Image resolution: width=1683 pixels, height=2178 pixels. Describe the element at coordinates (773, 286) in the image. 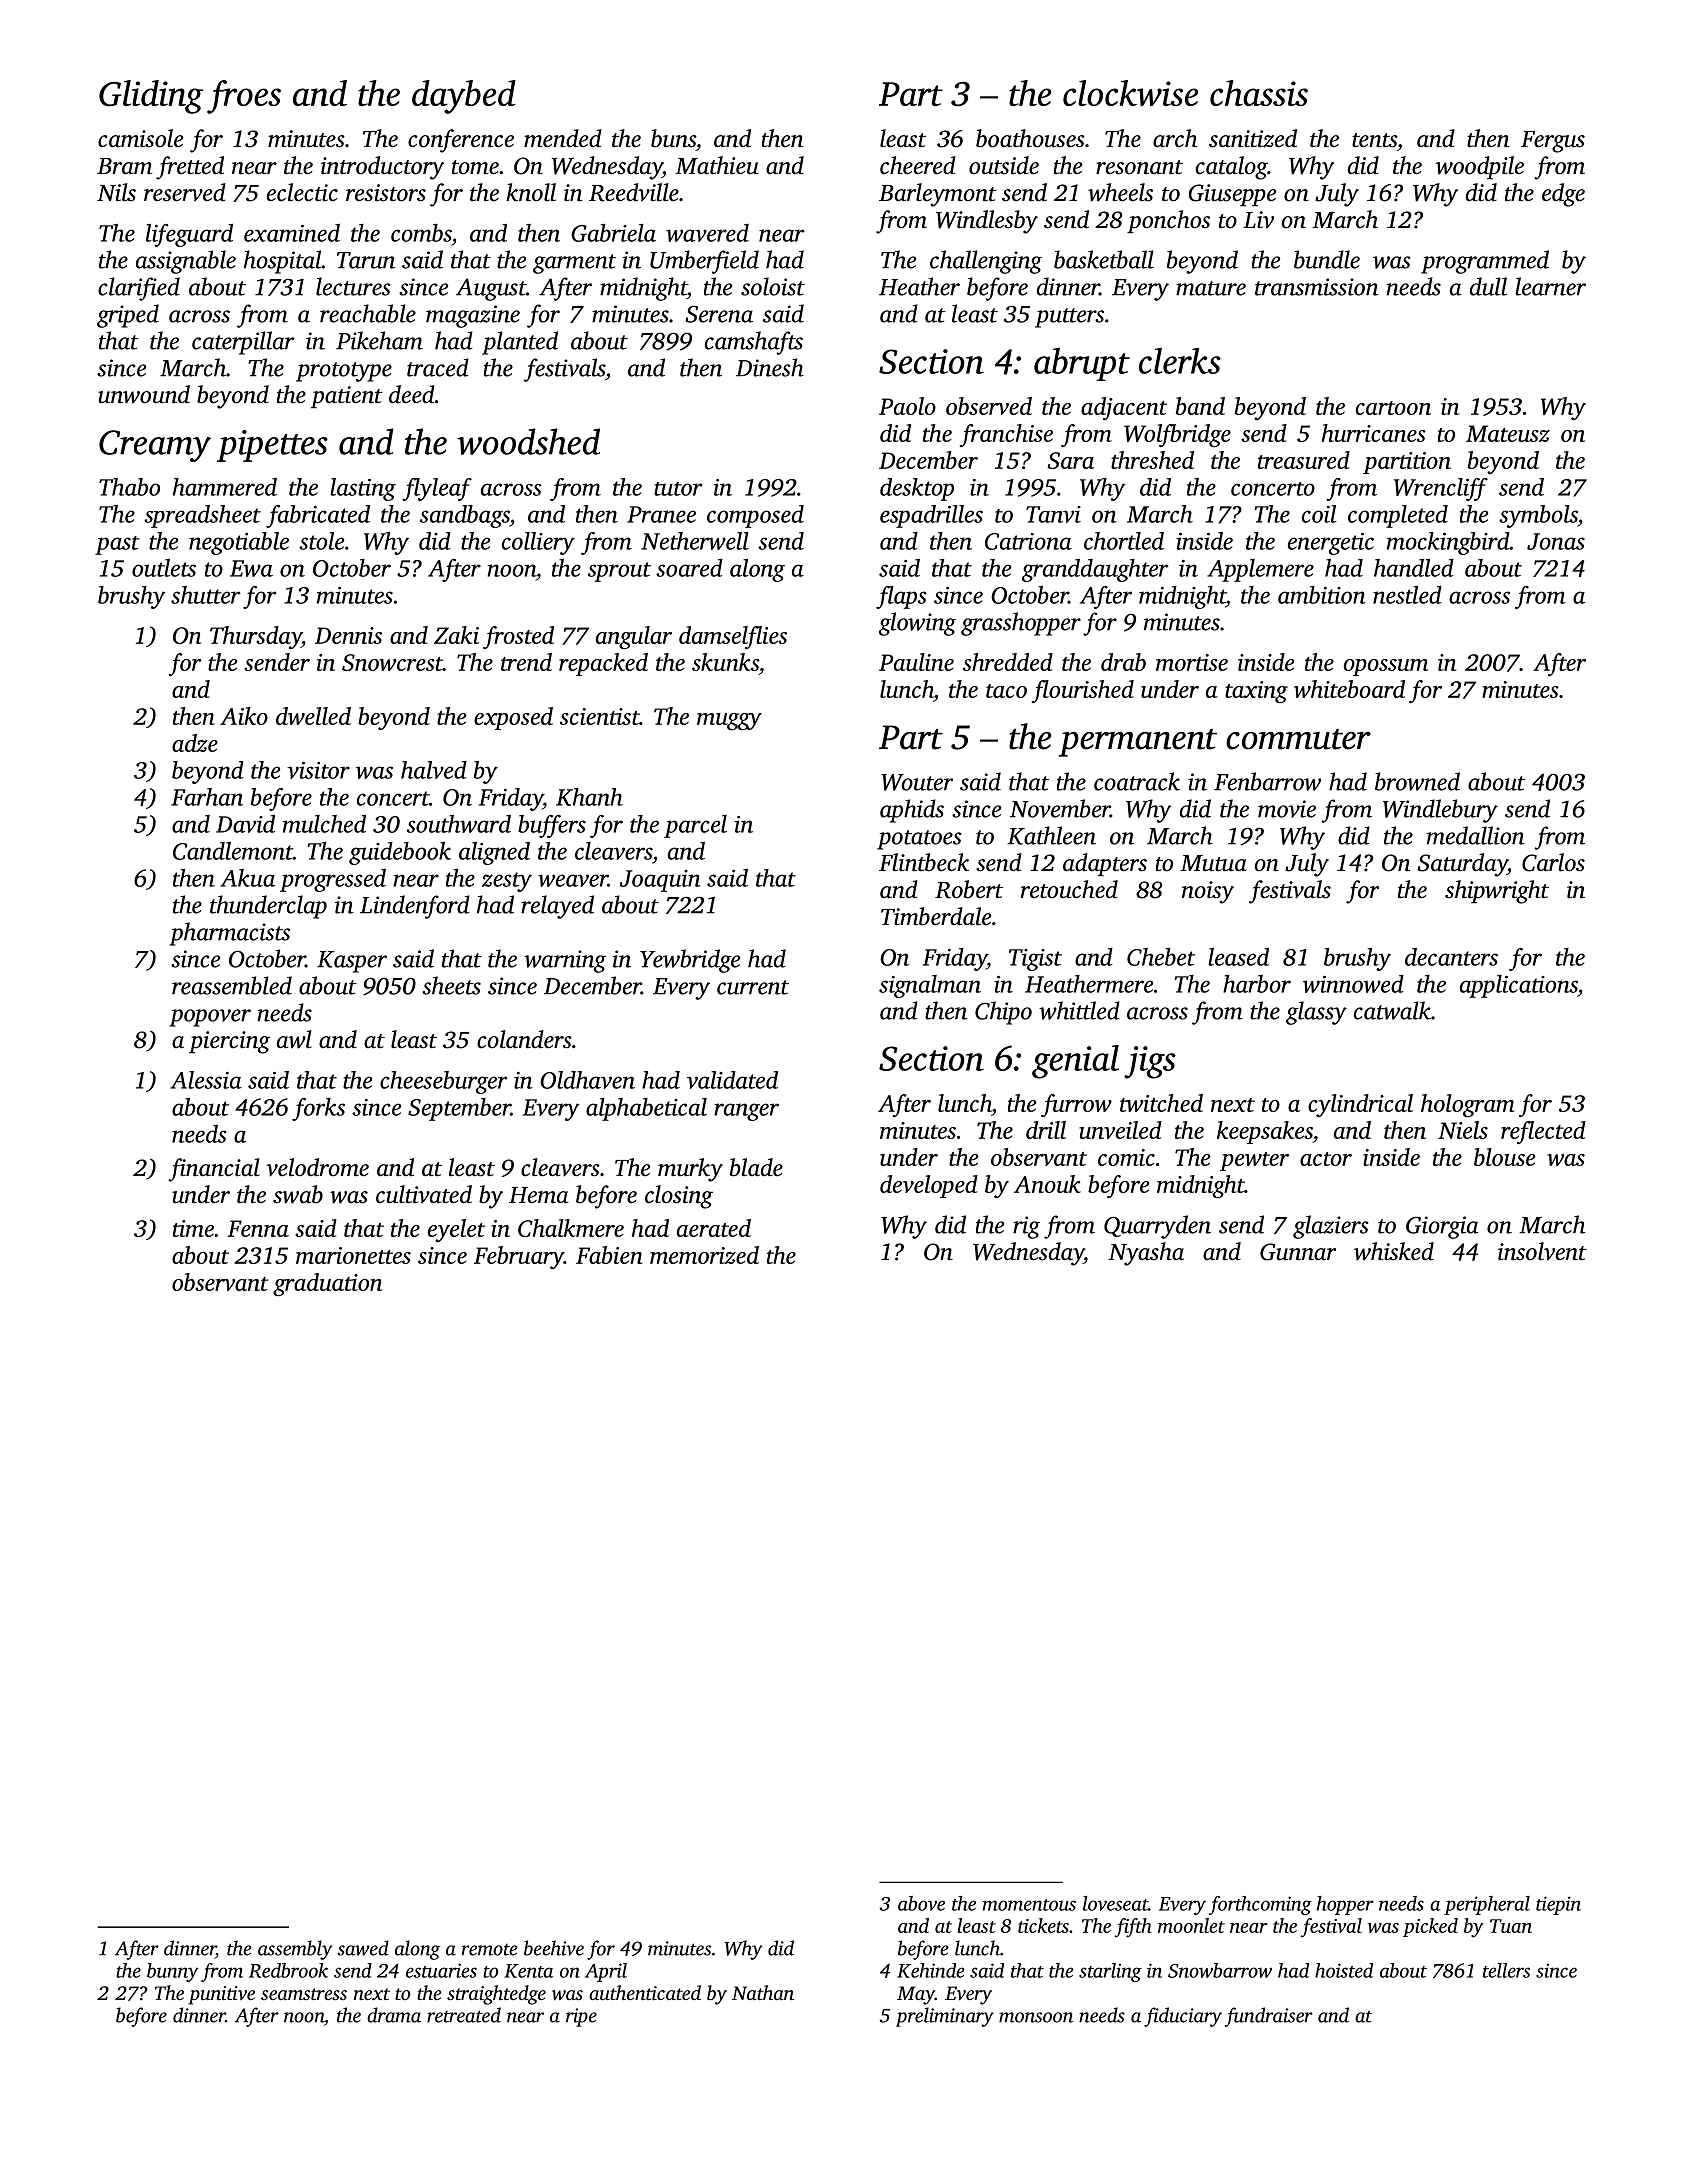

I see `soloist` at that location.
